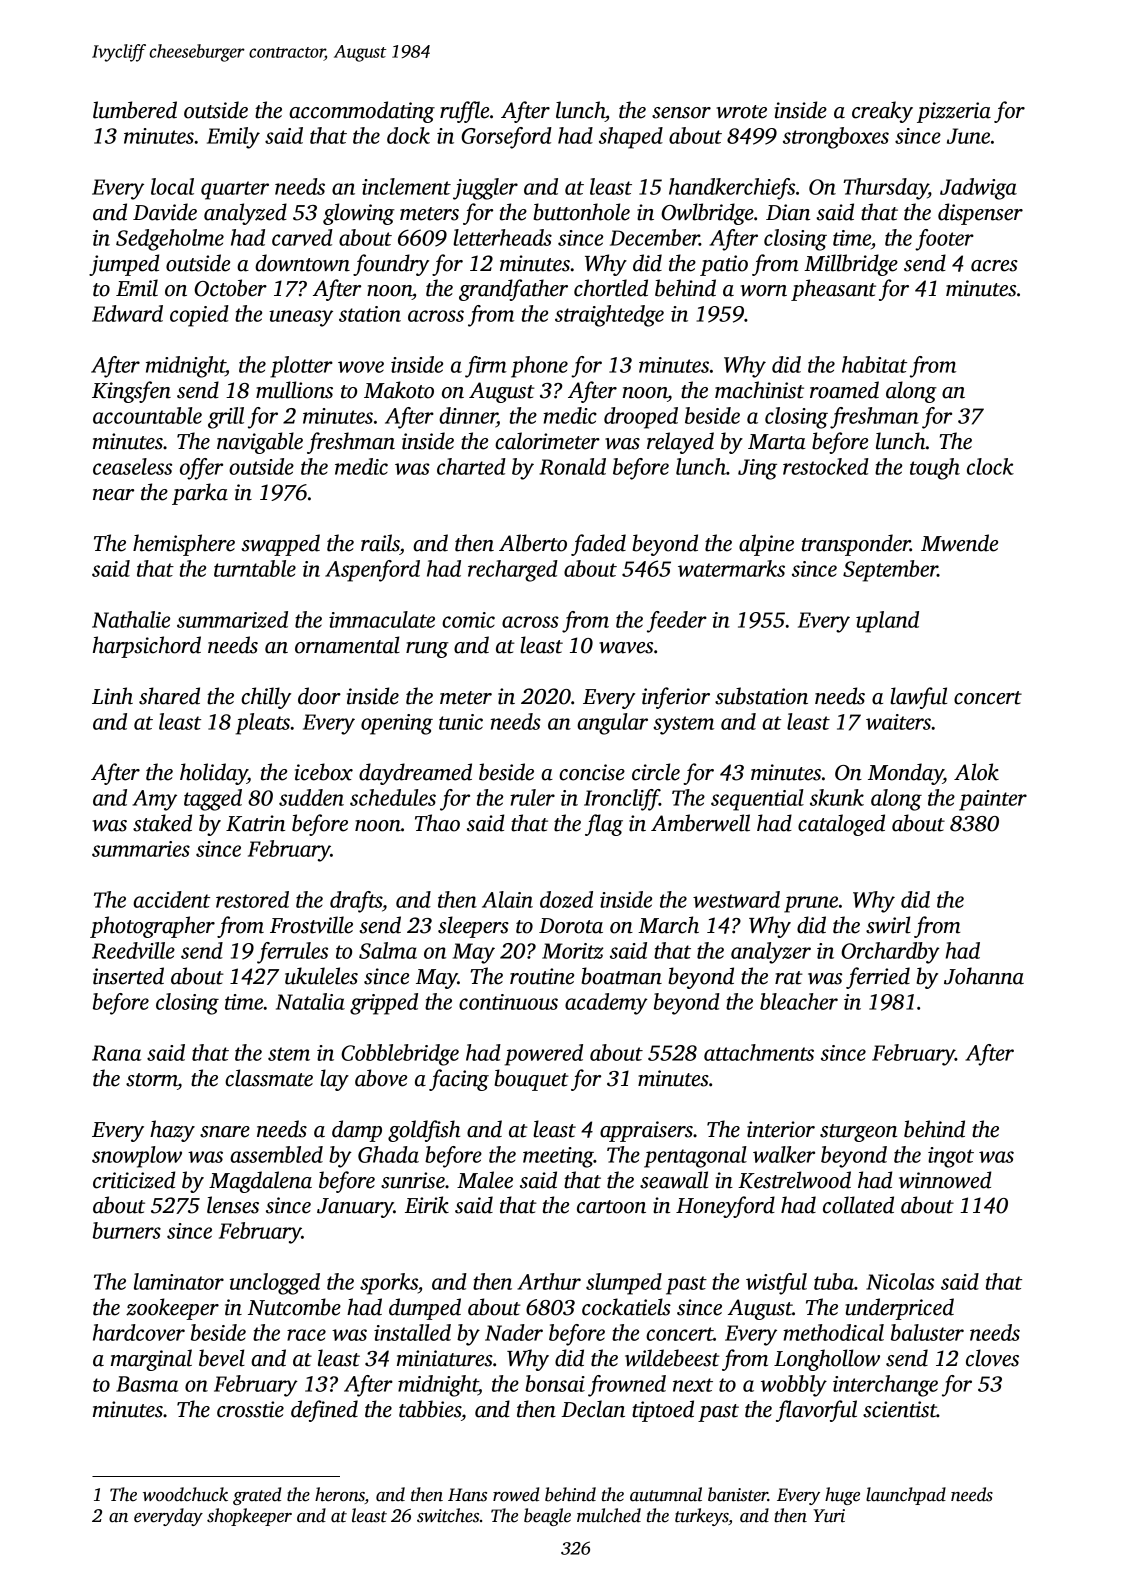 The width and height of the page is (1122, 1587). Describe the element at coordinates (276, 1154) in the page. I see `assembled` at that location.
